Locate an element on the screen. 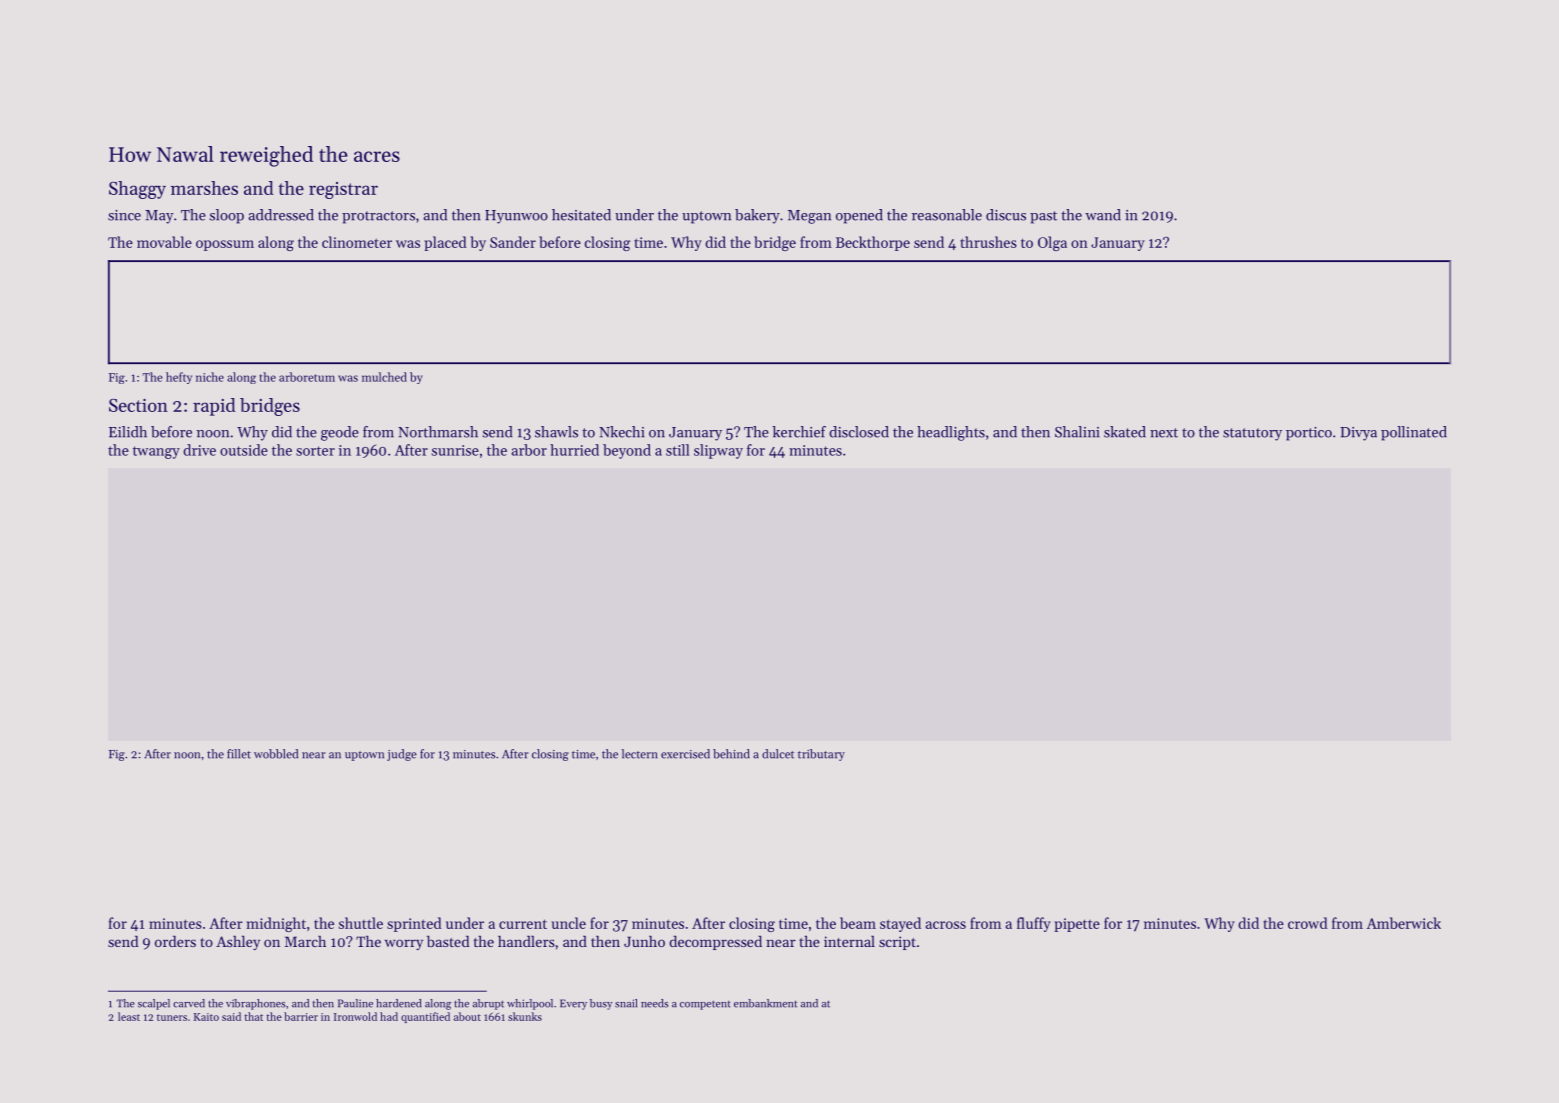  Amberwick is located at coordinates (1404, 923).
